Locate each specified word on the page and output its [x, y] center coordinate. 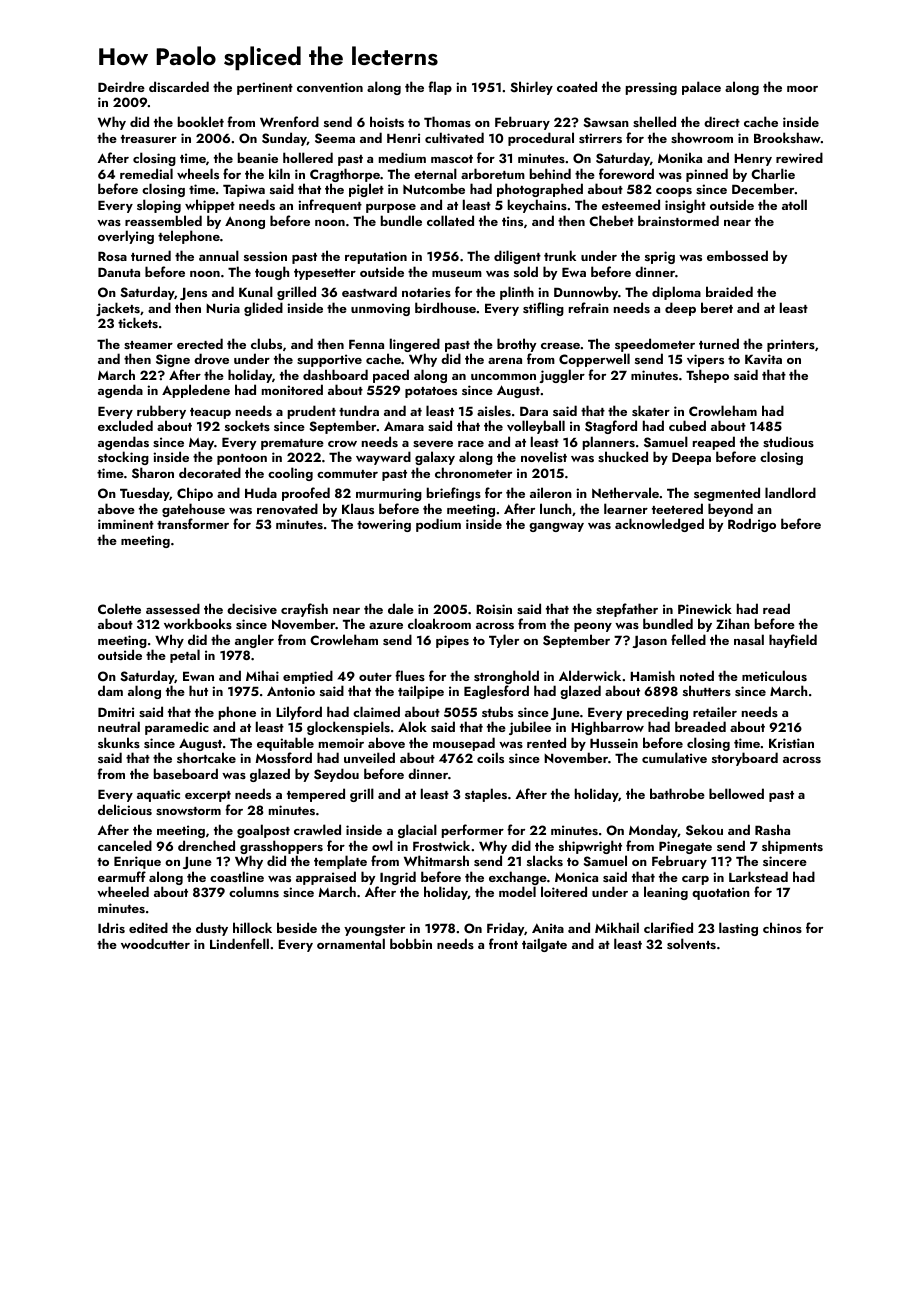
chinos [782, 927]
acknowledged [659, 525]
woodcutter [155, 943]
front [503, 943]
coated [577, 86]
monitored [292, 389]
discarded [179, 86]
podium [438, 525]
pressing [651, 88]
